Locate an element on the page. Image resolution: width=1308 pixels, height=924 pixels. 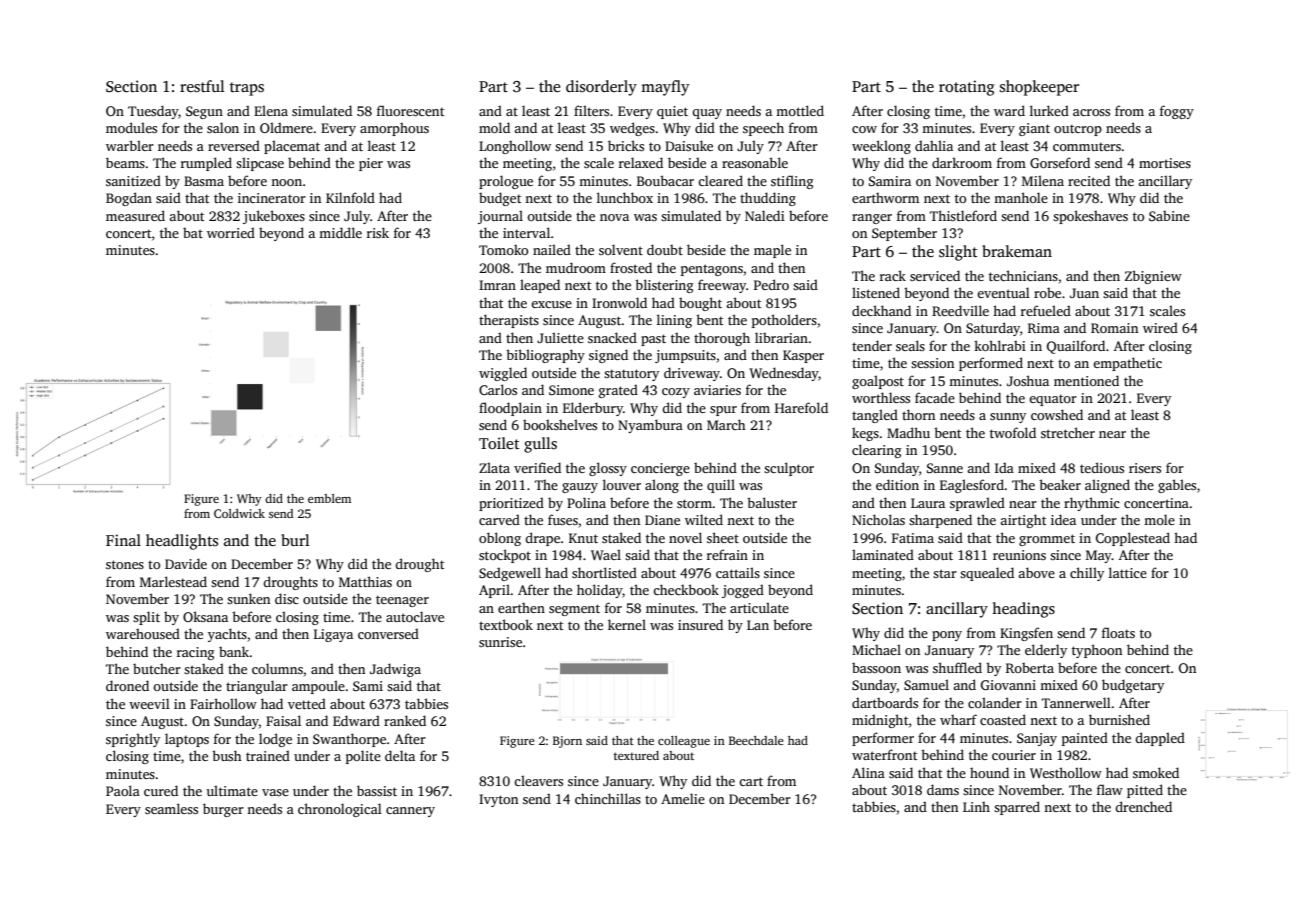
rotating is located at coordinates (966, 88).
